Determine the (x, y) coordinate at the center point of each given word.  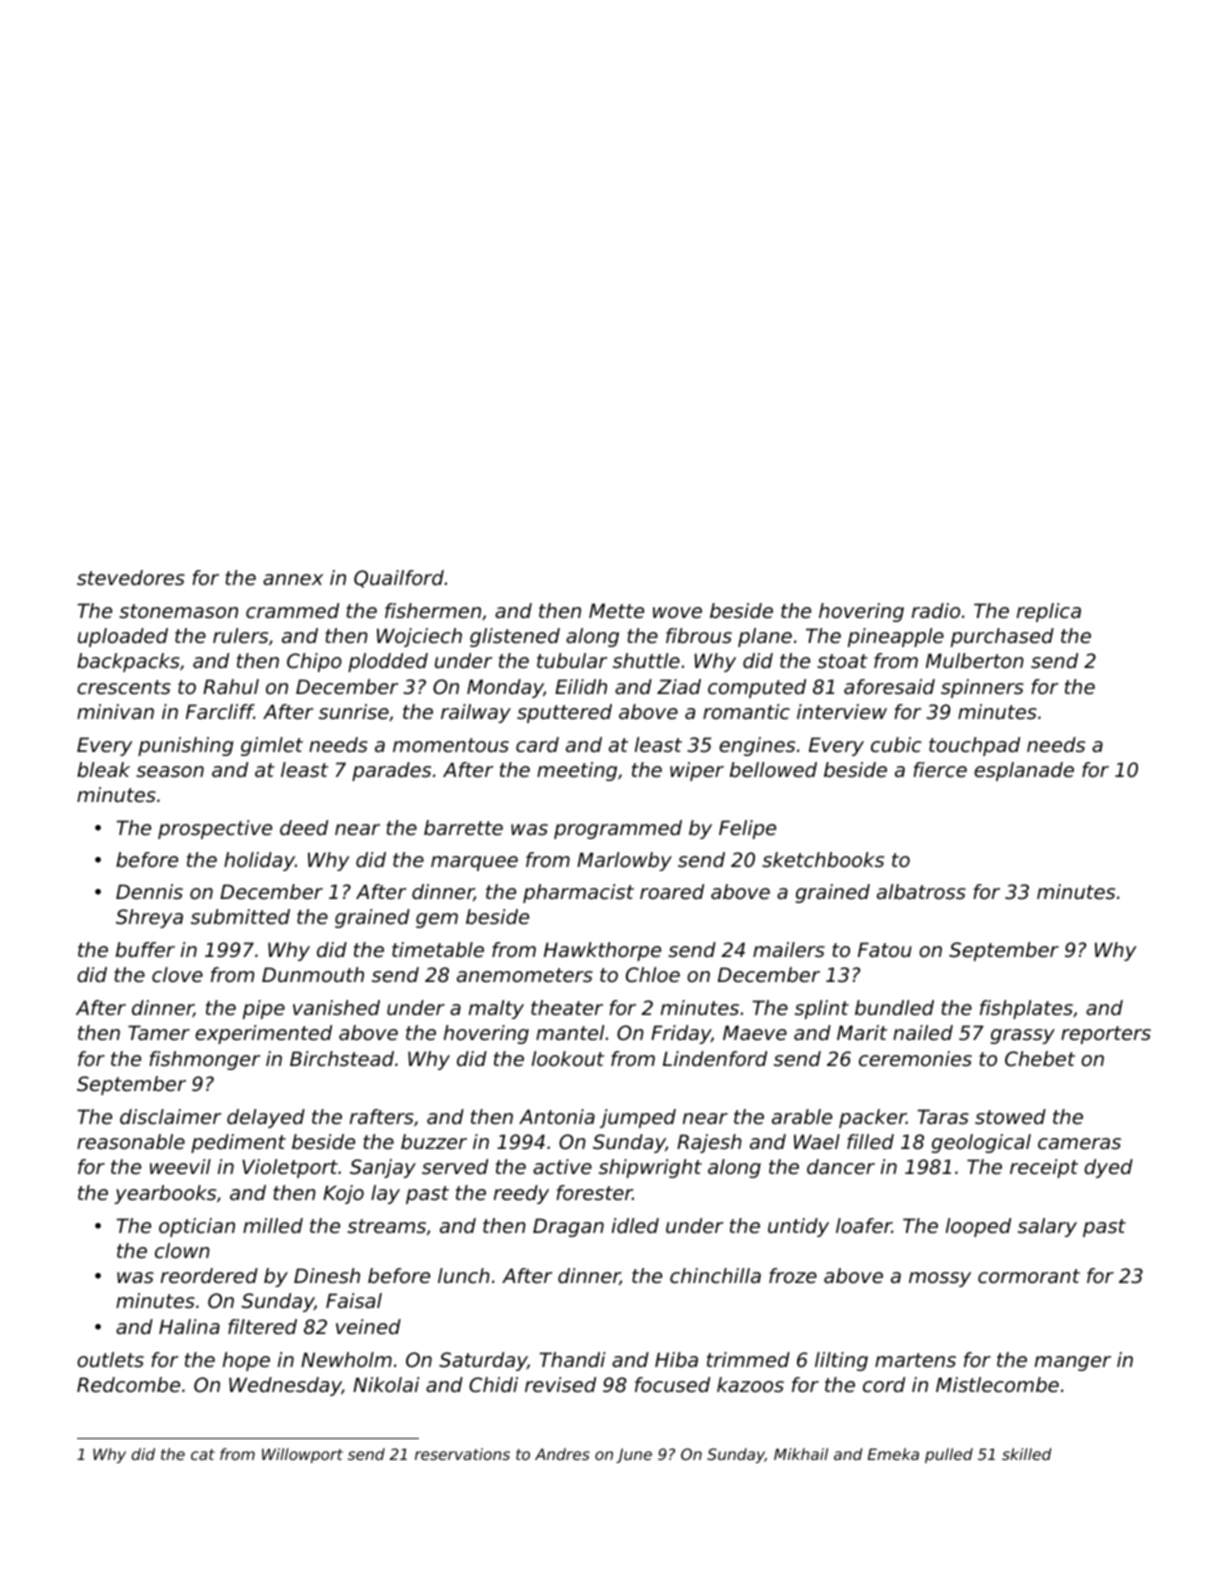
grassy (1023, 1036)
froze (793, 1276)
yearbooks (165, 1194)
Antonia (557, 1117)
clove (177, 975)
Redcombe (128, 1385)
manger (1073, 1363)
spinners (982, 688)
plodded (388, 662)
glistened (515, 637)
